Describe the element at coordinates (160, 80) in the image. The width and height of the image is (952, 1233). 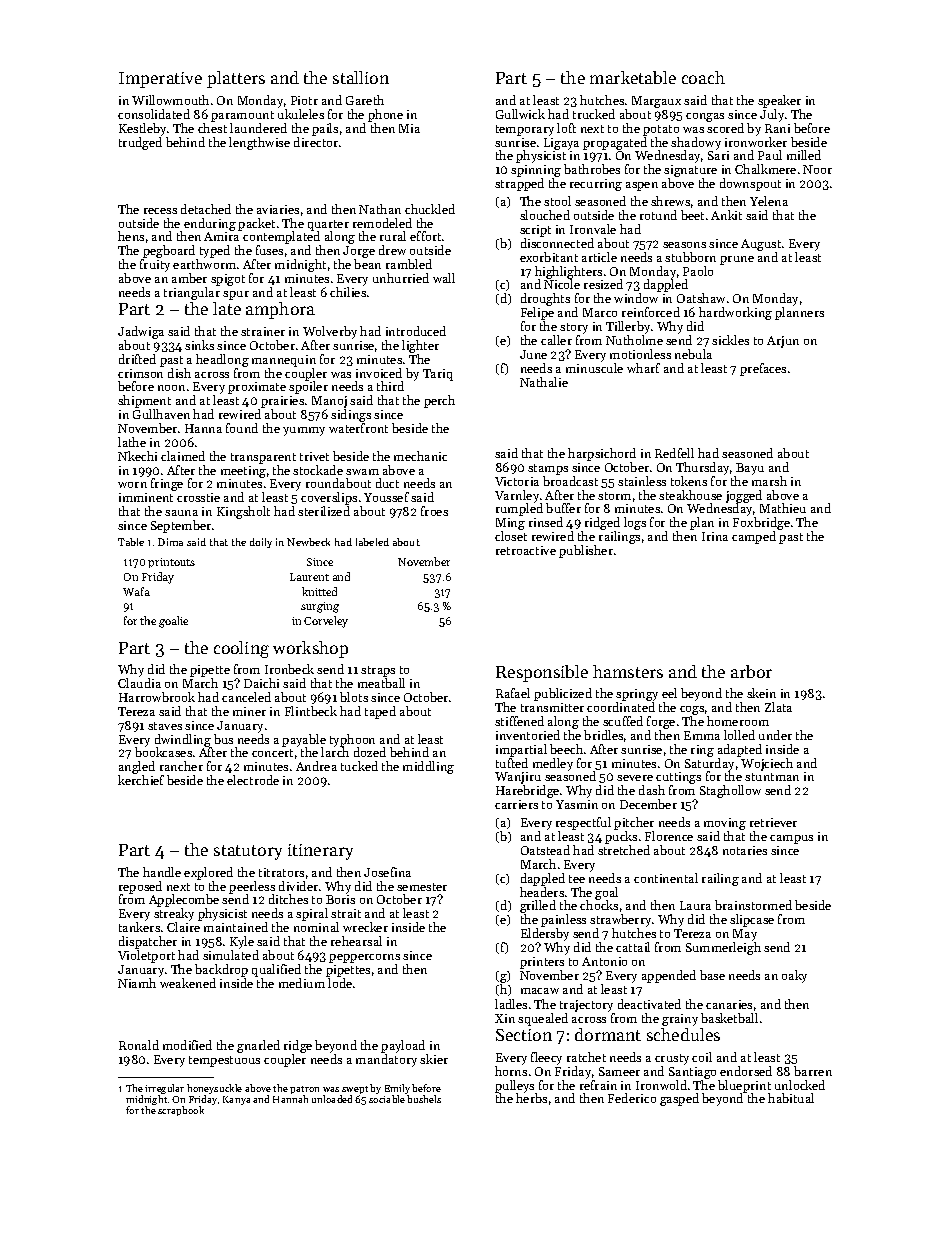
I see `Imperative` at that location.
